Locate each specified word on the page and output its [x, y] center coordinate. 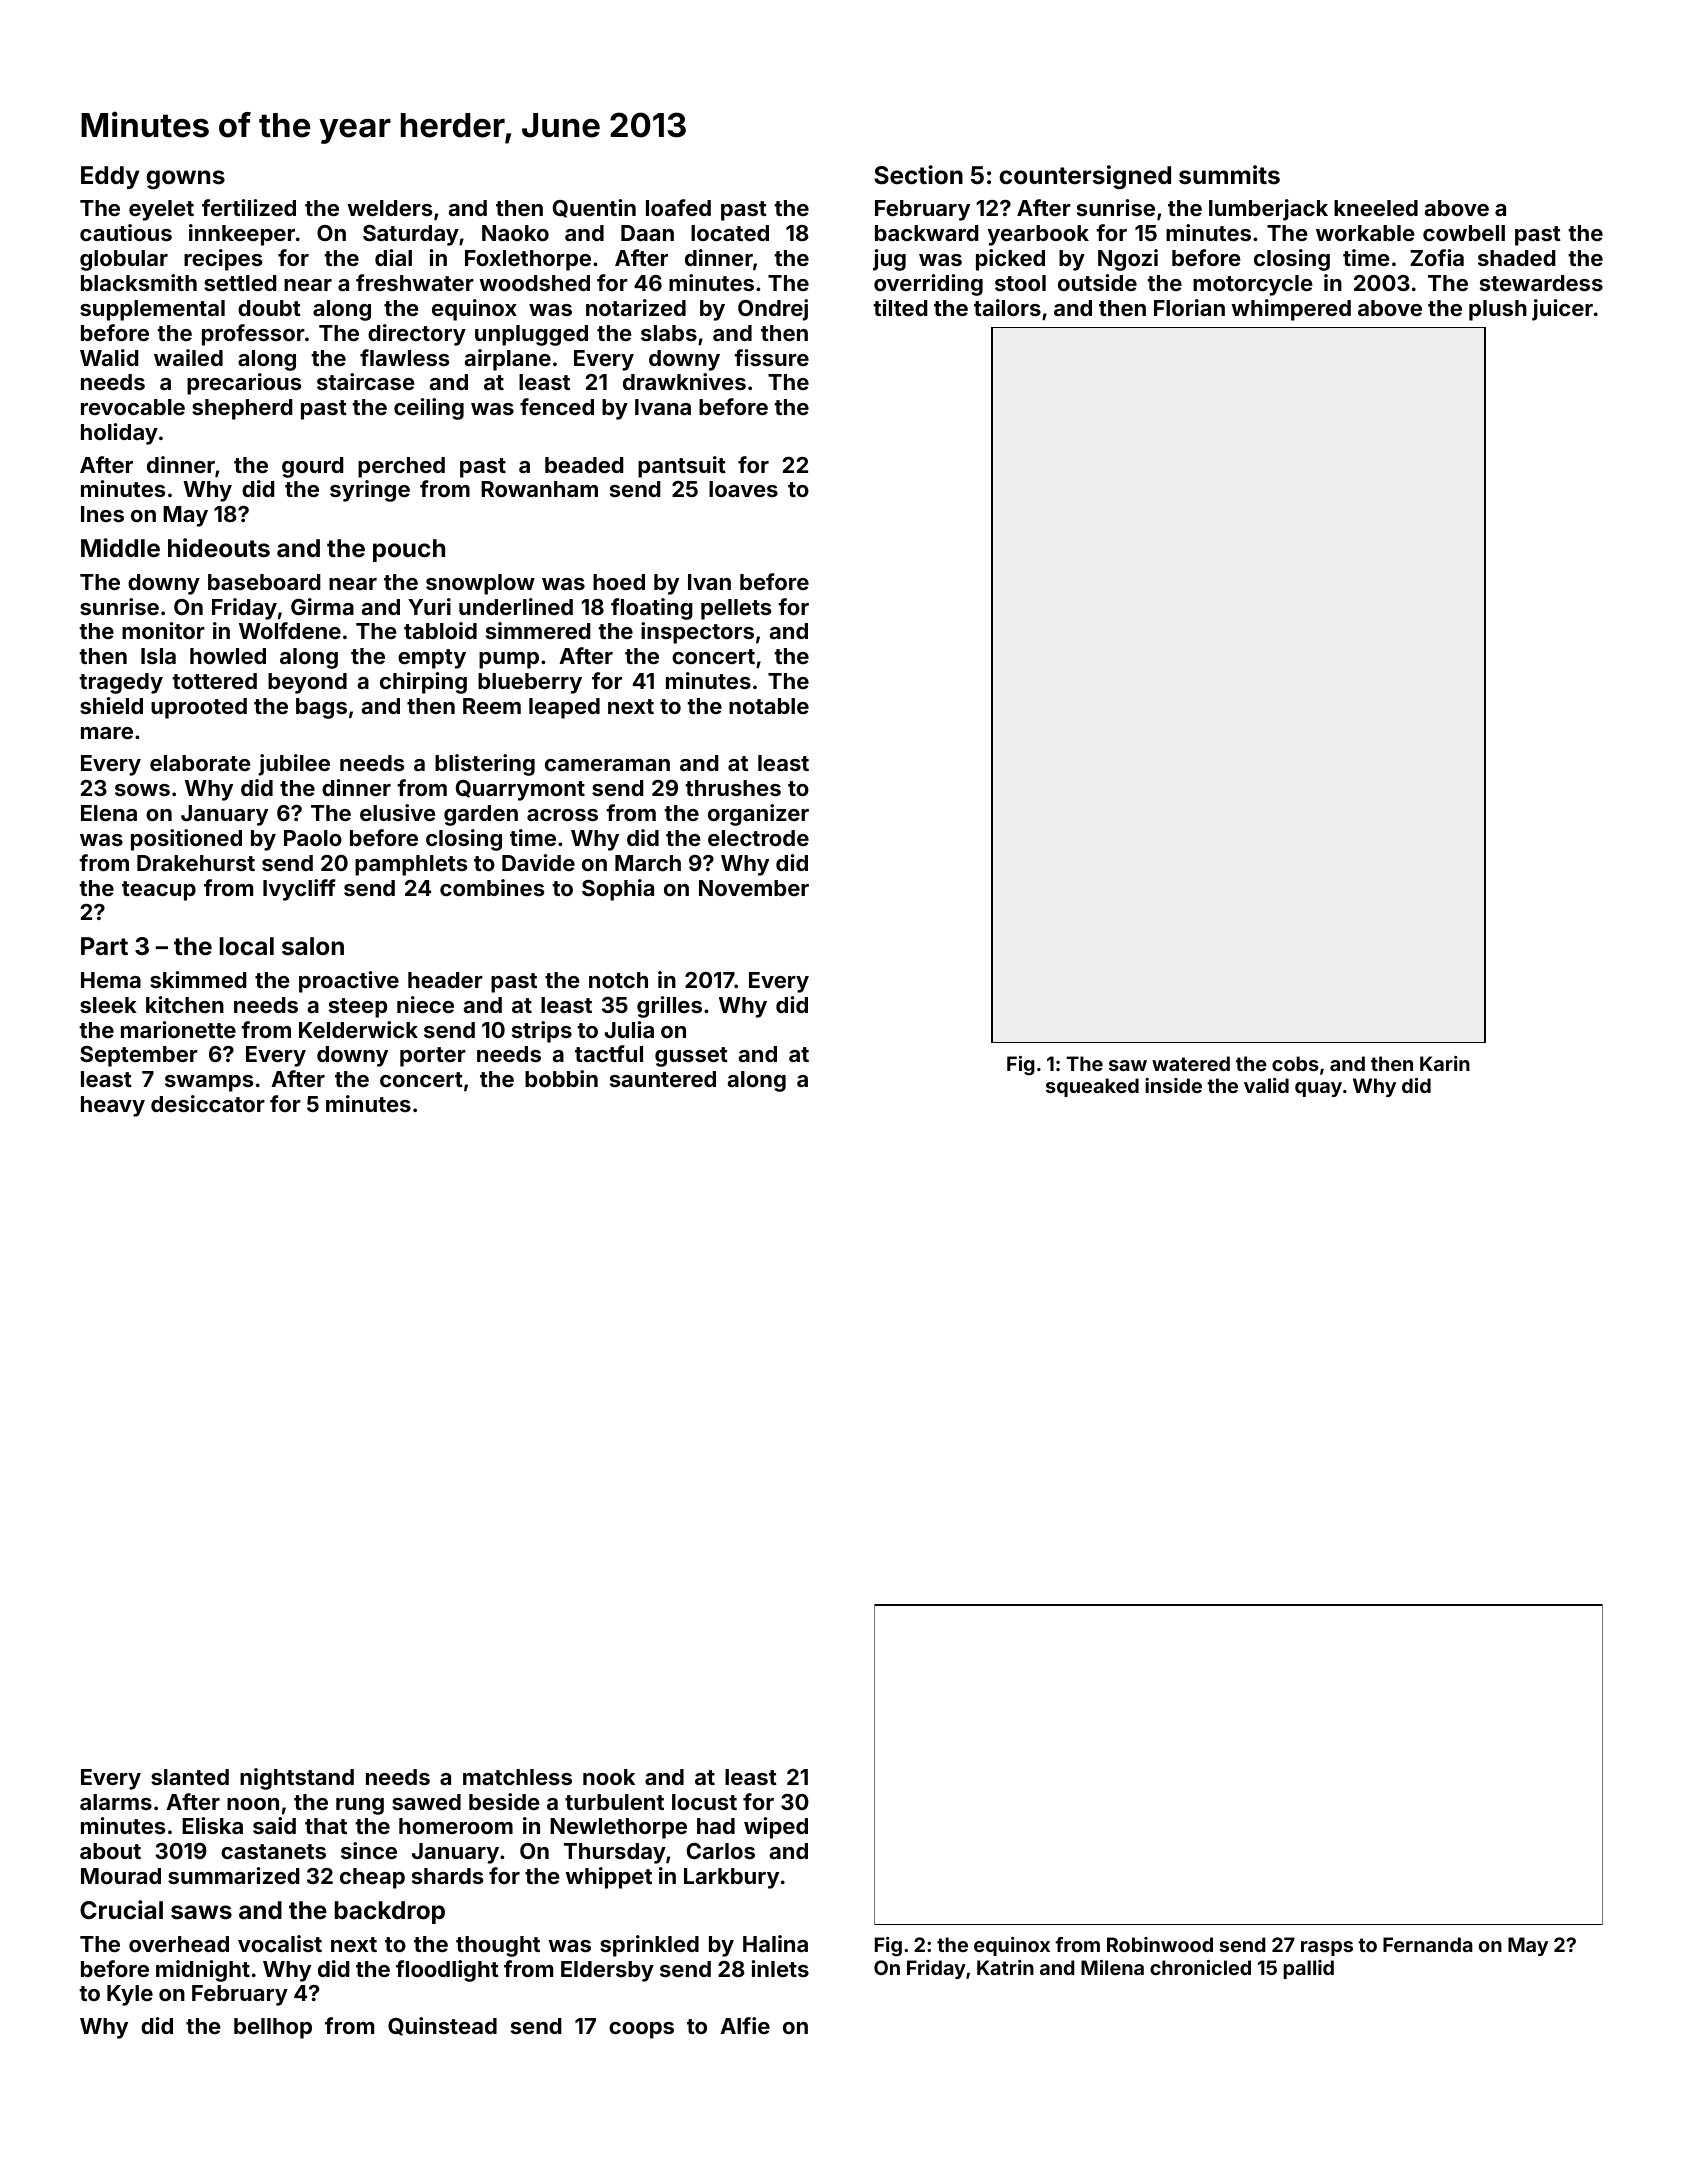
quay [1318, 1089]
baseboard [264, 582]
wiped [776, 1828]
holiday [119, 434]
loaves [743, 489]
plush [1498, 310]
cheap [372, 1878]
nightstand [297, 1779]
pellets [736, 609]
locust [704, 1802]
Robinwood [1160, 1944]
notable [769, 706]
